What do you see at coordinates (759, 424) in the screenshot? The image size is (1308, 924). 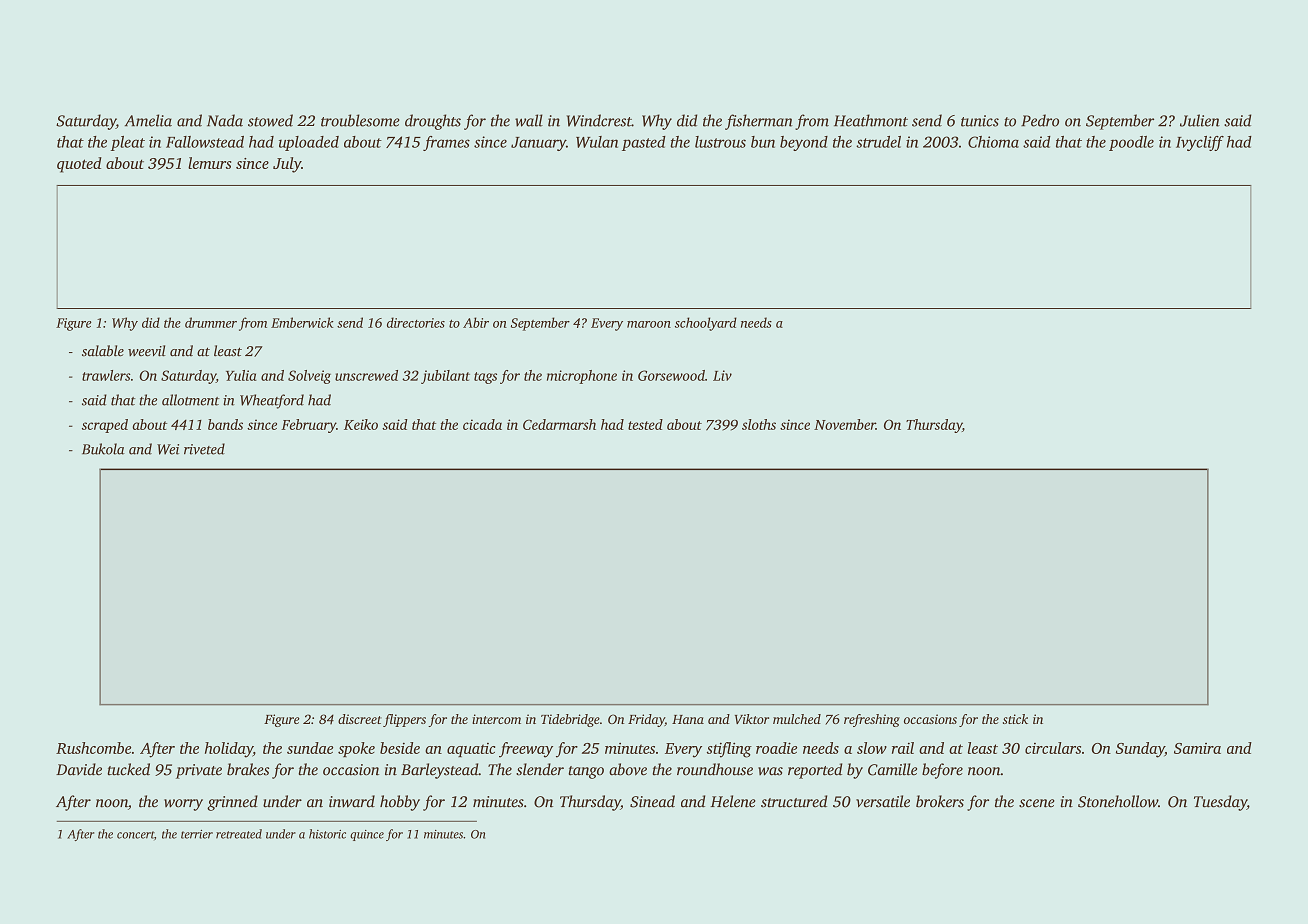 I see `sloths` at bounding box center [759, 424].
